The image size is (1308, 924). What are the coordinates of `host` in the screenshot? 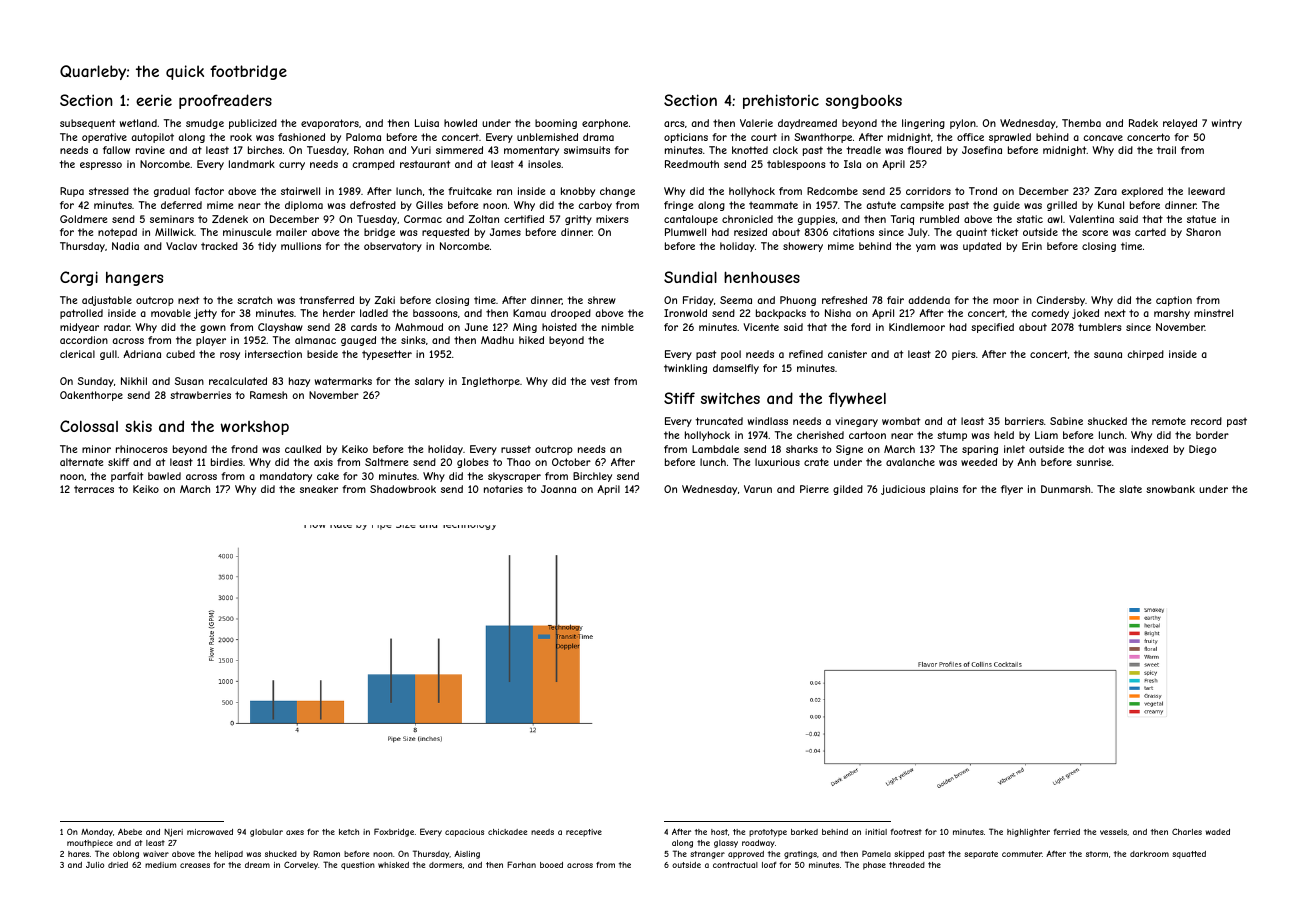 It's located at (719, 832).
